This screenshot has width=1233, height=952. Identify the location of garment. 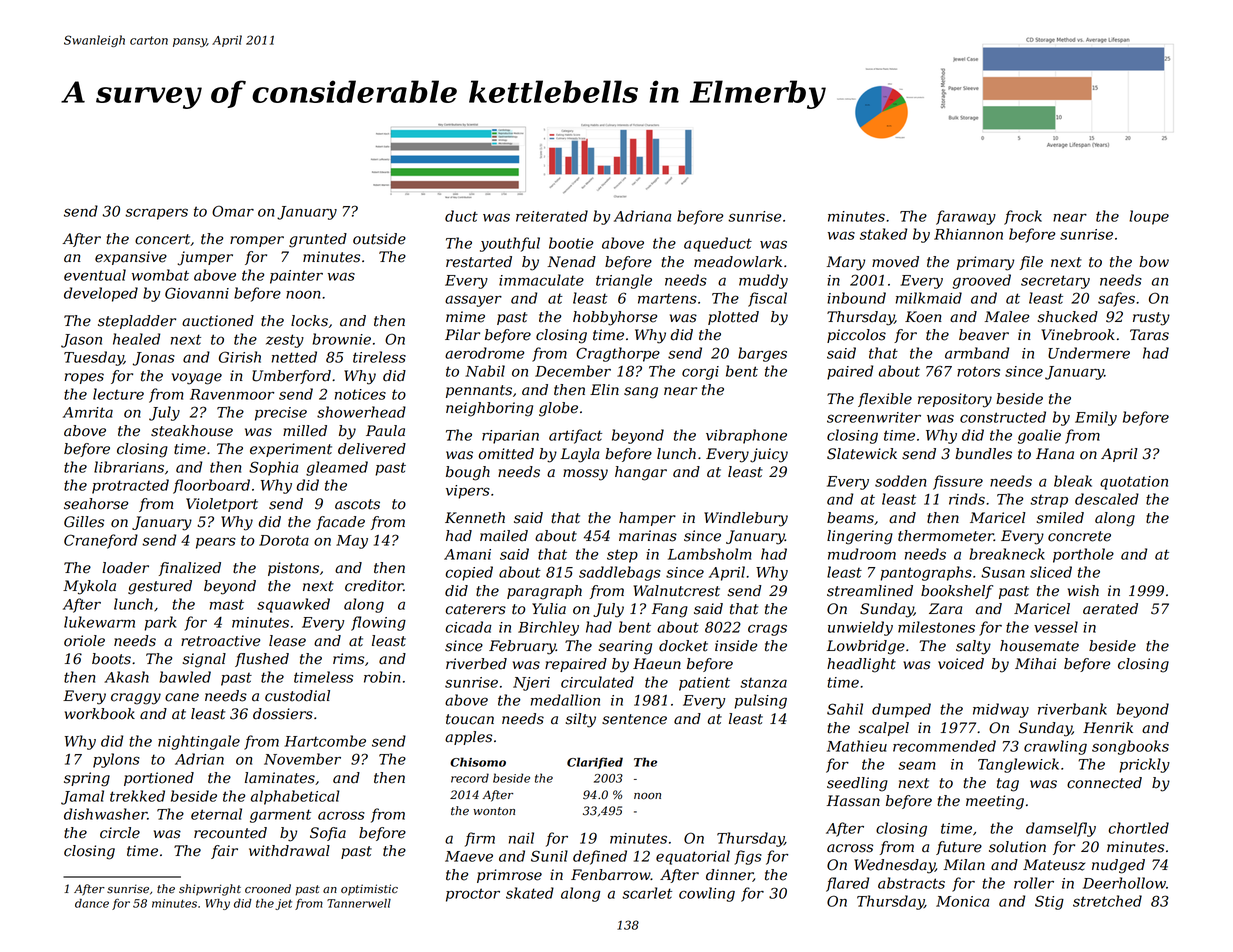
(280, 816).
